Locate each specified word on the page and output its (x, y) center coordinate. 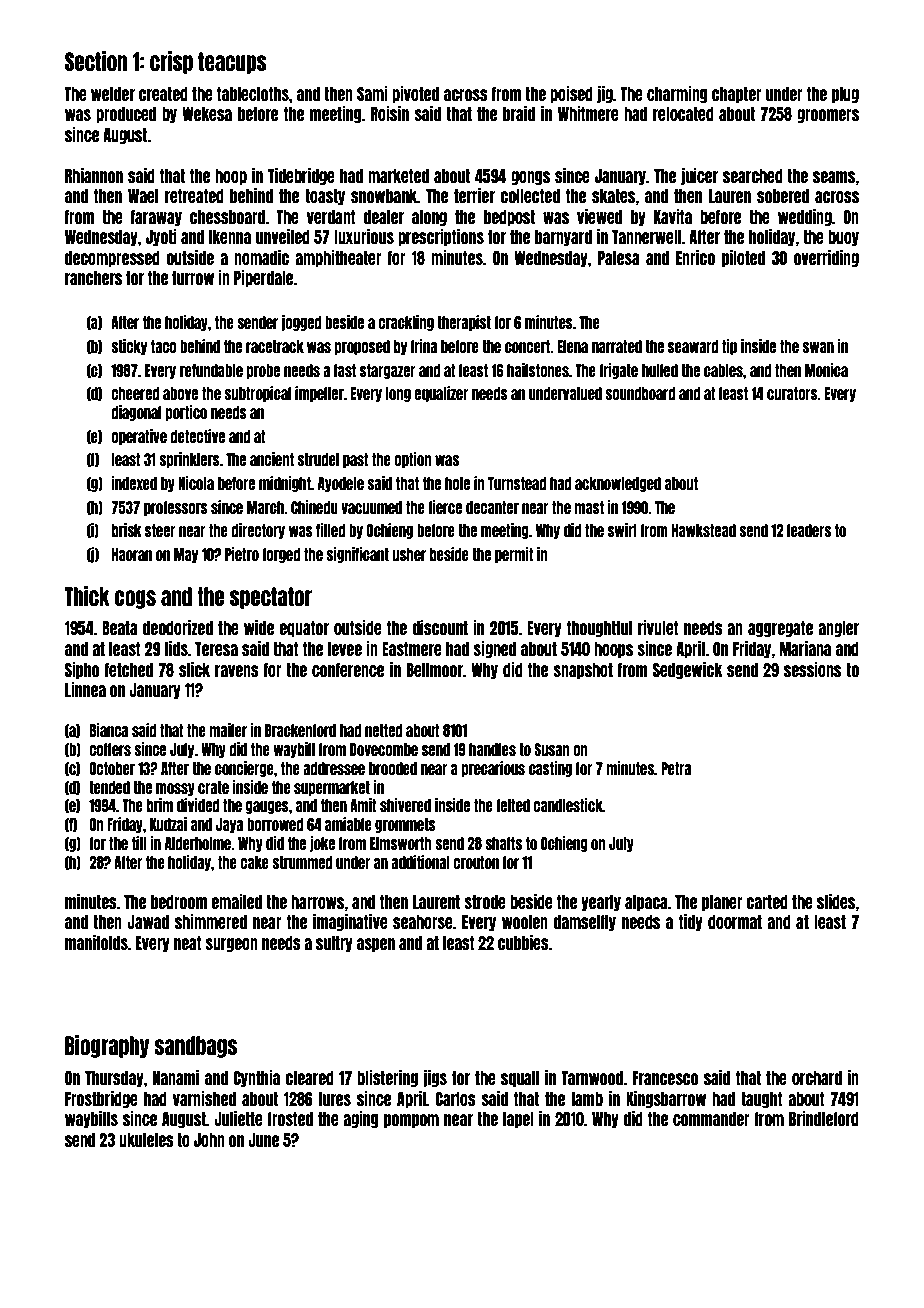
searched (753, 176)
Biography (107, 1046)
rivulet (658, 627)
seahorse (423, 922)
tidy (691, 922)
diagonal (136, 413)
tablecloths (253, 94)
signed (494, 649)
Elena (572, 346)
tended (109, 787)
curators (792, 393)
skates (614, 196)
